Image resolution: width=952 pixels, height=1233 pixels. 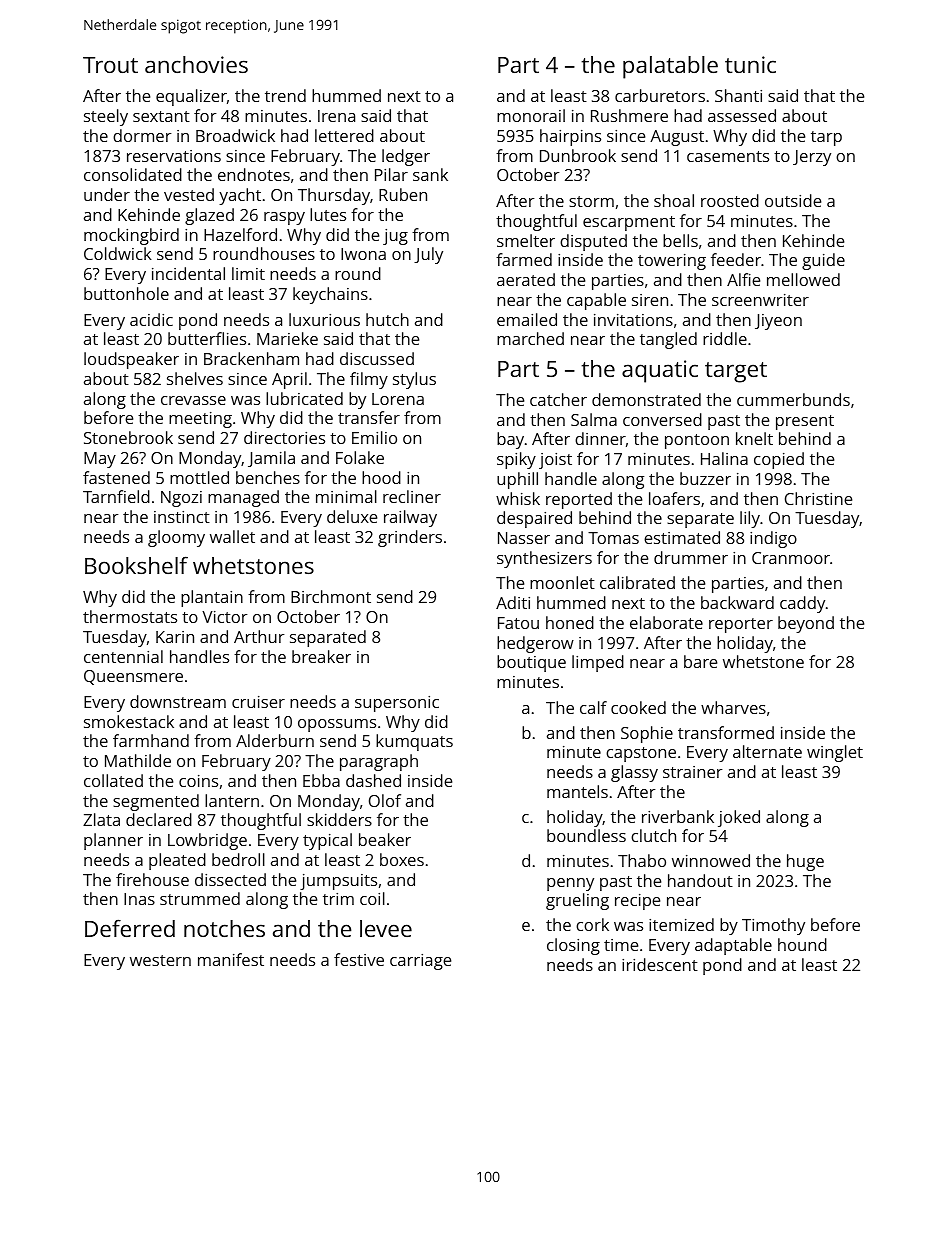 I want to click on supersonic, so click(x=397, y=704).
